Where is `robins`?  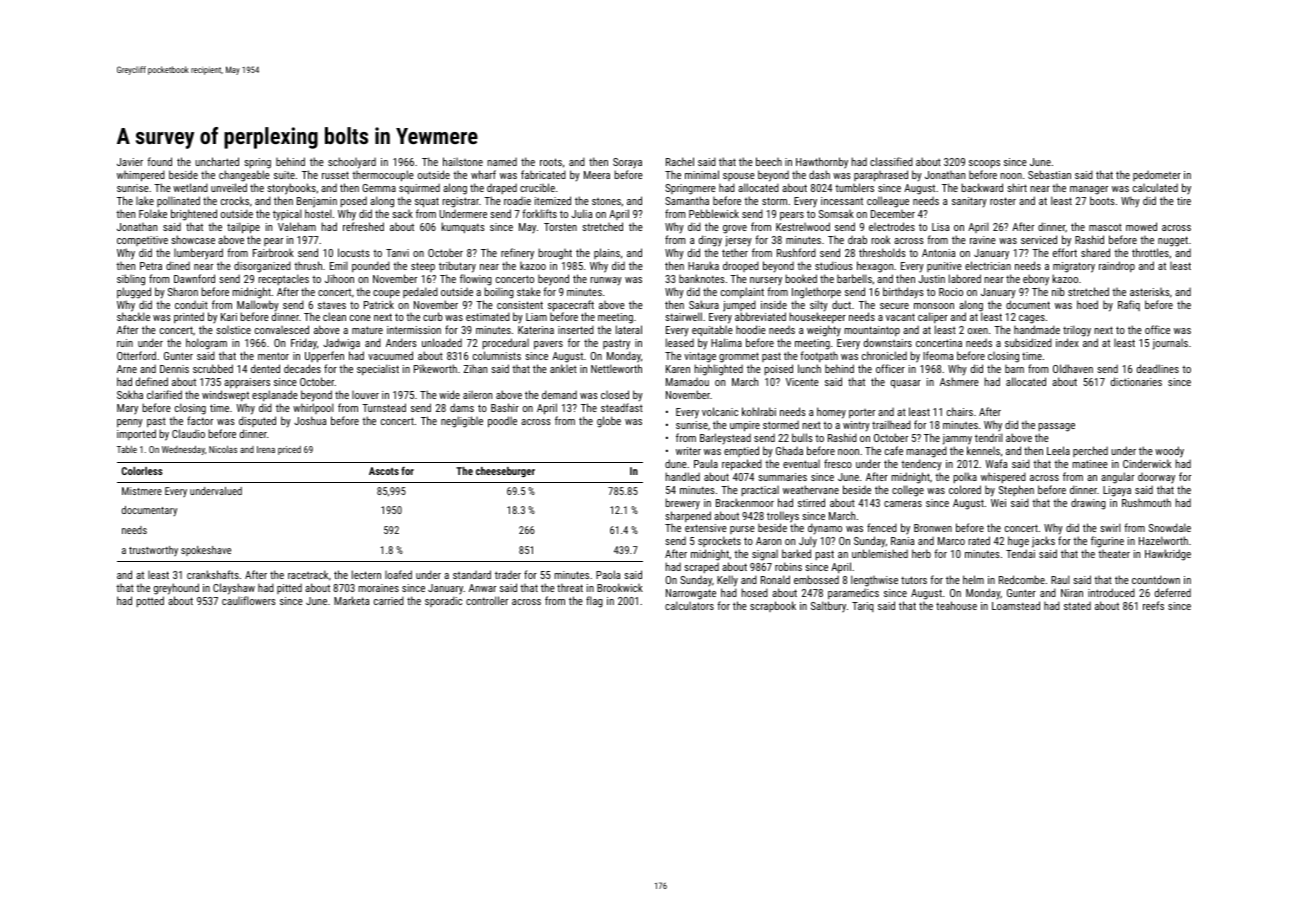 robins is located at coordinates (788, 566).
